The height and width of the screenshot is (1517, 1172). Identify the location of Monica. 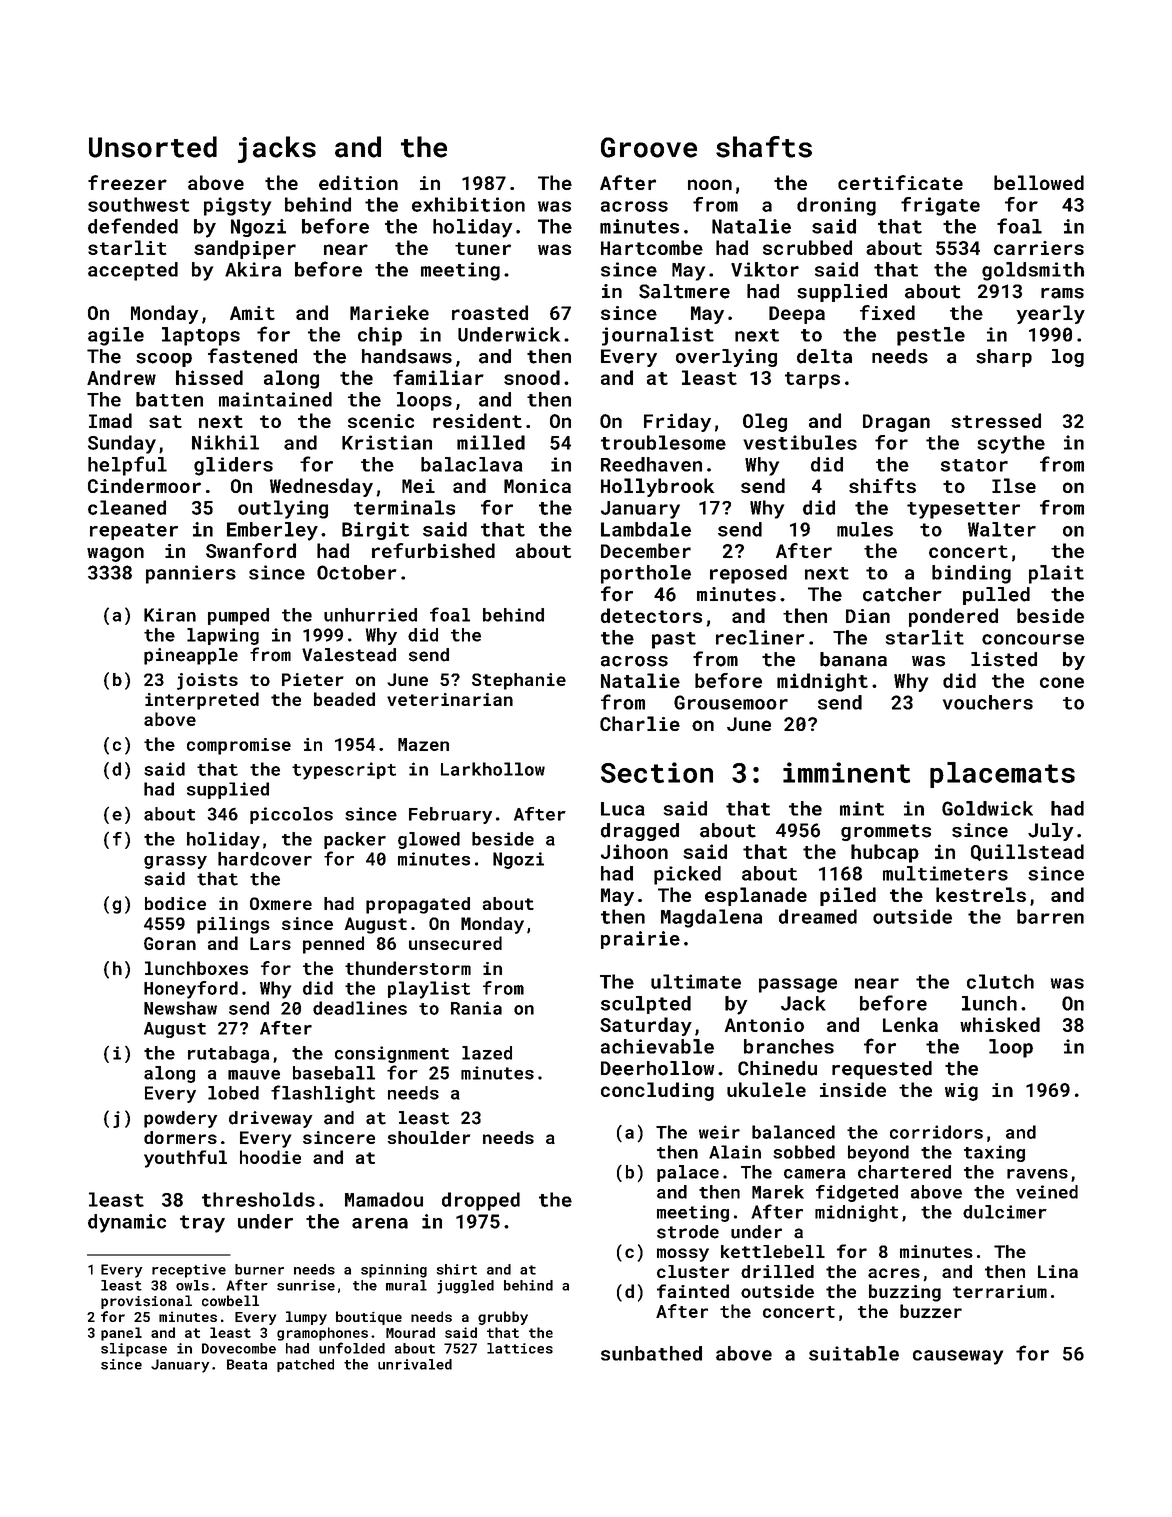
(537, 486).
